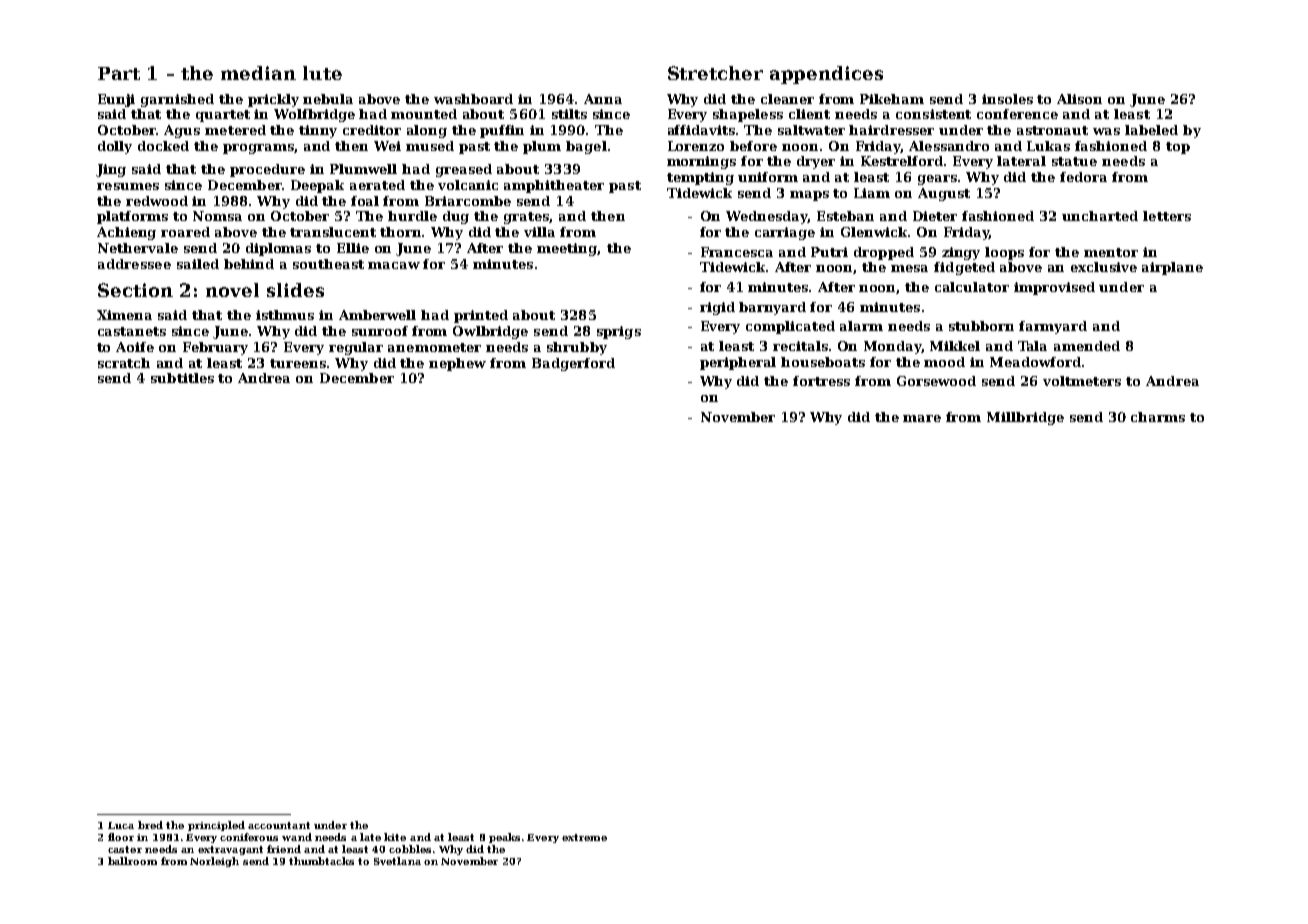 The height and width of the document is (924, 1308). I want to click on extreme, so click(584, 837).
